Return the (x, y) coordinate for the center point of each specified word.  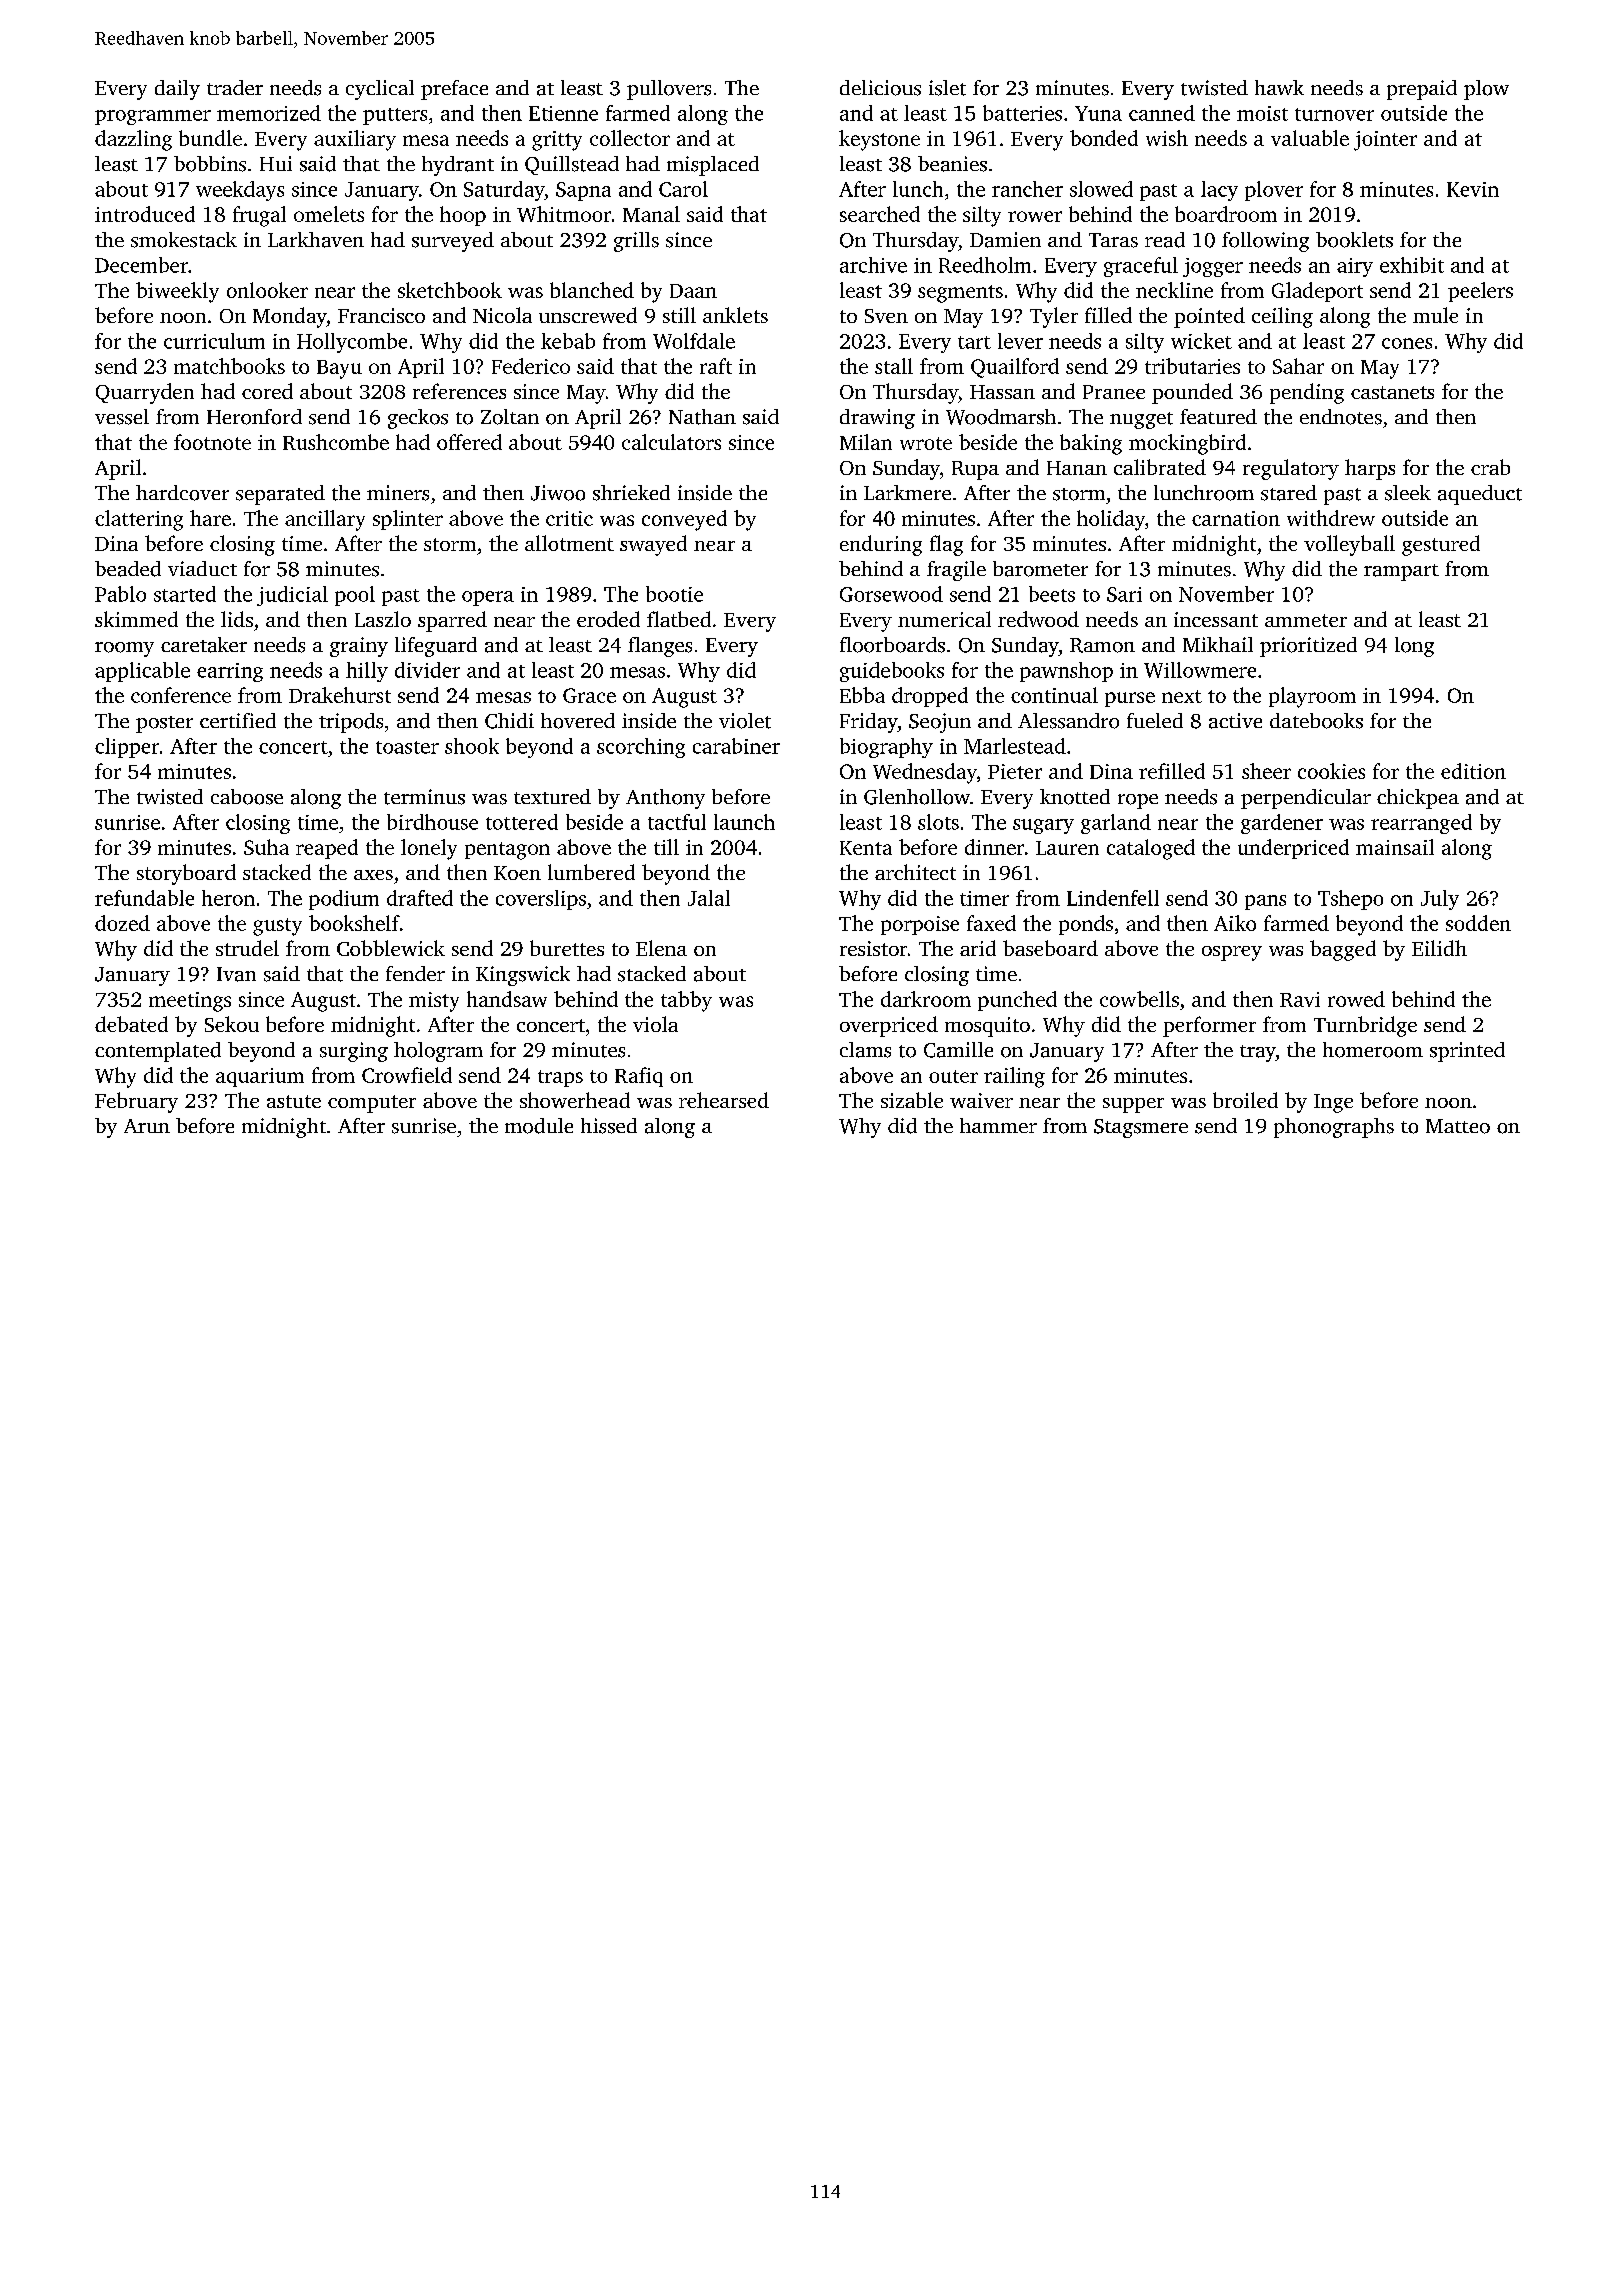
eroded (608, 619)
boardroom (1226, 214)
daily (177, 90)
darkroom (926, 999)
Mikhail (1218, 644)
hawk (1279, 87)
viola (655, 1024)
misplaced (713, 166)
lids (237, 619)
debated (131, 1024)
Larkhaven (316, 240)
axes (373, 875)
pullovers (669, 90)
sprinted (1467, 1052)
